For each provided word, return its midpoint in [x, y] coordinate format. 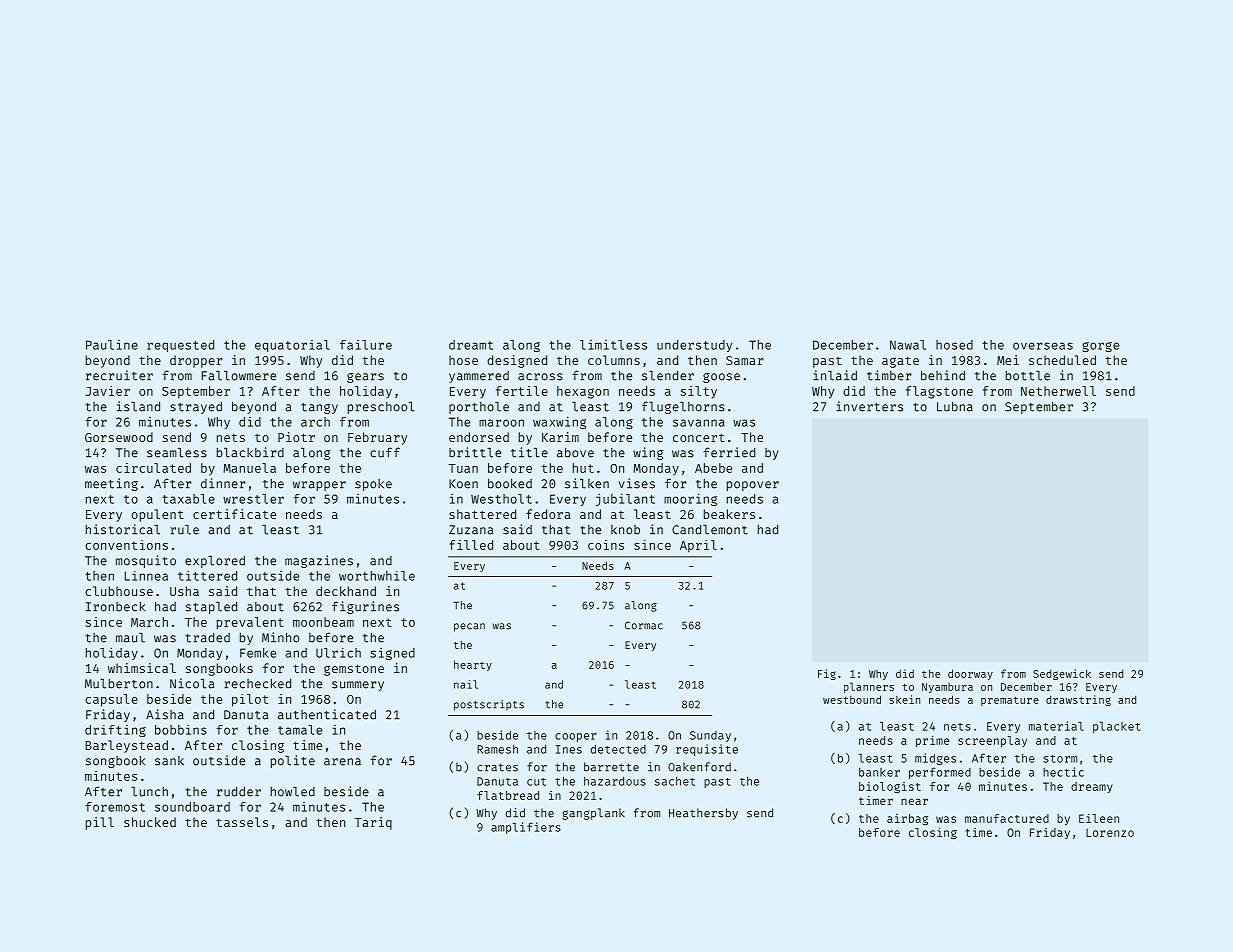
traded [208, 637]
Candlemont [710, 529]
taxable [188, 499]
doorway [970, 674]
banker [879, 772]
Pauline [112, 345]
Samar [744, 360]
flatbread [508, 795]
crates [497, 767]
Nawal [908, 345]
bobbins [181, 730]
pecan [469, 627]
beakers [729, 514]
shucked [150, 822]
